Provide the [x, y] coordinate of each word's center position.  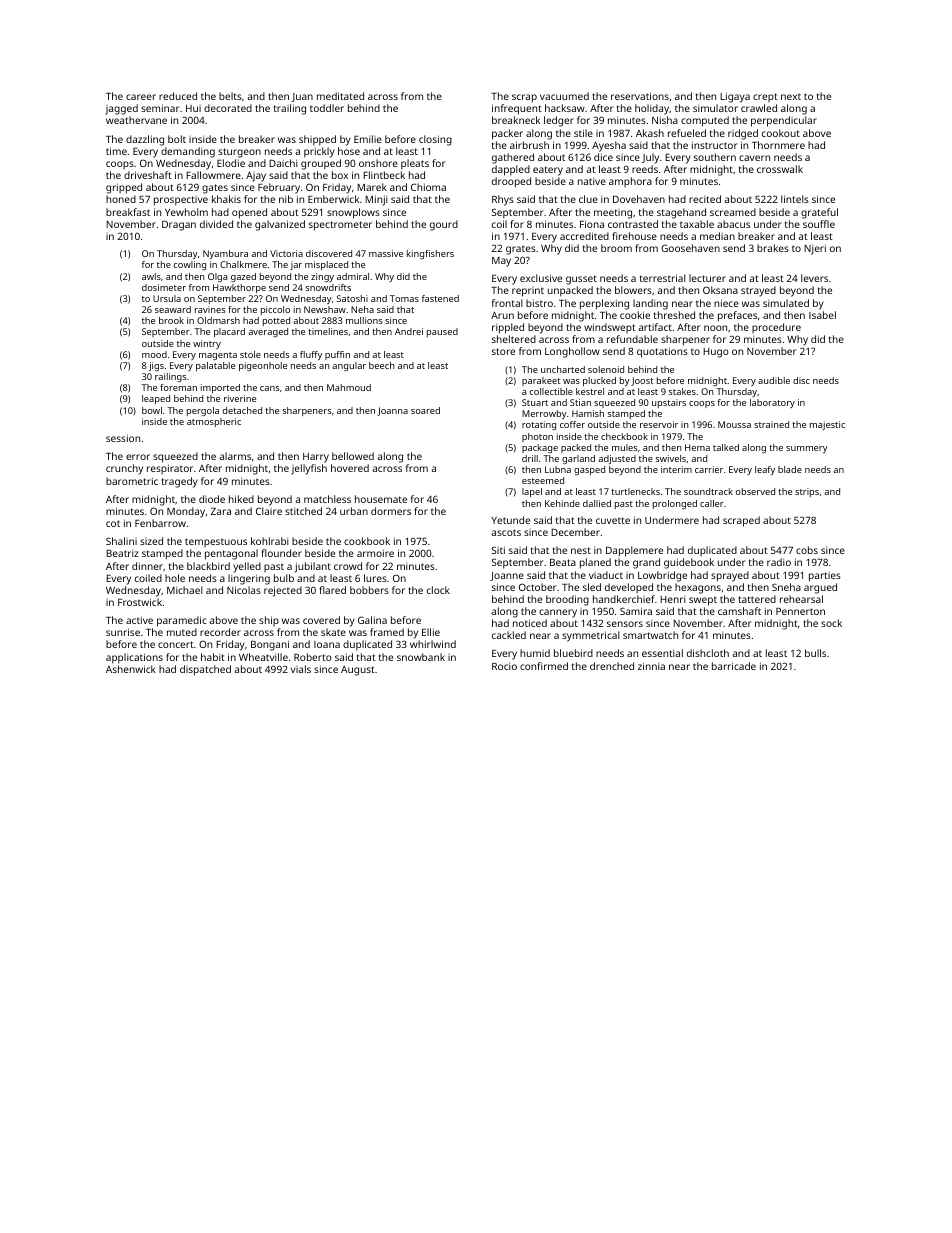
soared [425, 410]
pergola [203, 411]
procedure [776, 328]
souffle [819, 224]
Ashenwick [131, 669]
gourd [444, 225]
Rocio [504, 666]
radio [779, 562]
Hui [193, 108]
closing [435, 140]
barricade [734, 666]
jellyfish [309, 469]
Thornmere [778, 145]
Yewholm [186, 212]
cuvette [613, 520]
